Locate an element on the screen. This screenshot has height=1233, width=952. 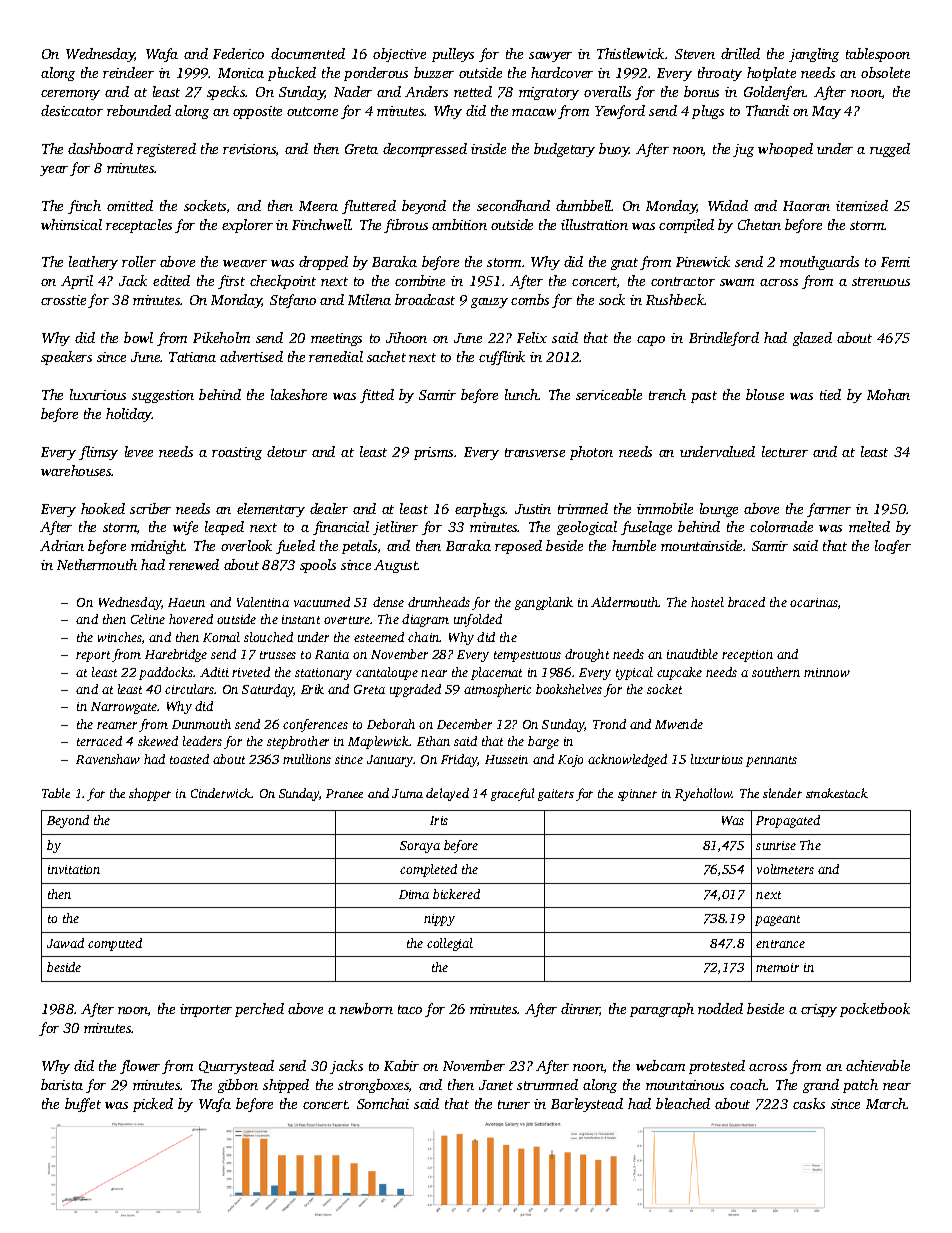
invitation is located at coordinates (74, 869).
